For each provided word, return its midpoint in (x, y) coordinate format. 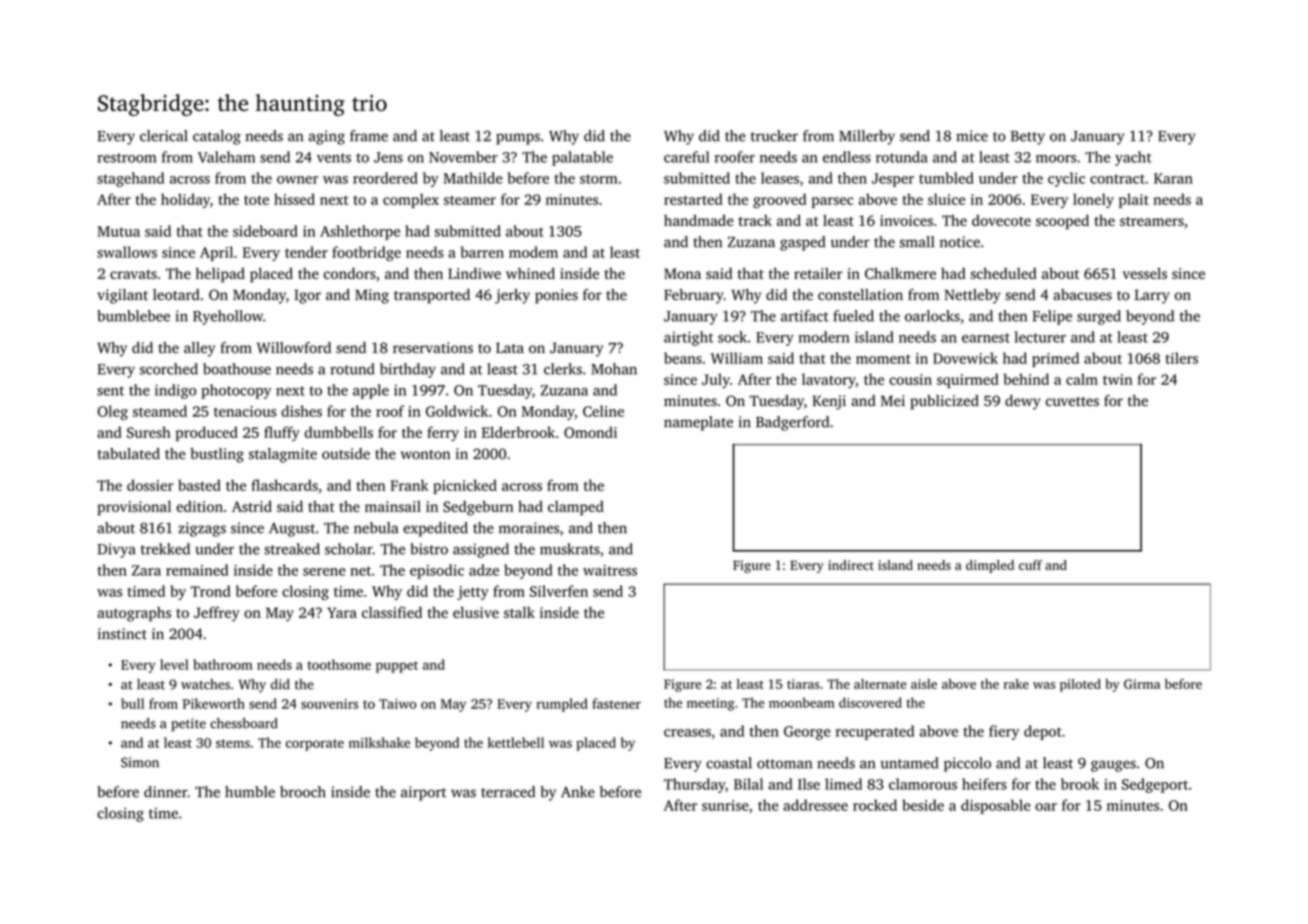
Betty (1028, 138)
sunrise (725, 805)
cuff (1030, 565)
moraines (529, 528)
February (694, 296)
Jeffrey (217, 614)
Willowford (294, 348)
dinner (165, 792)
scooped (1062, 222)
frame (369, 136)
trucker (774, 136)
